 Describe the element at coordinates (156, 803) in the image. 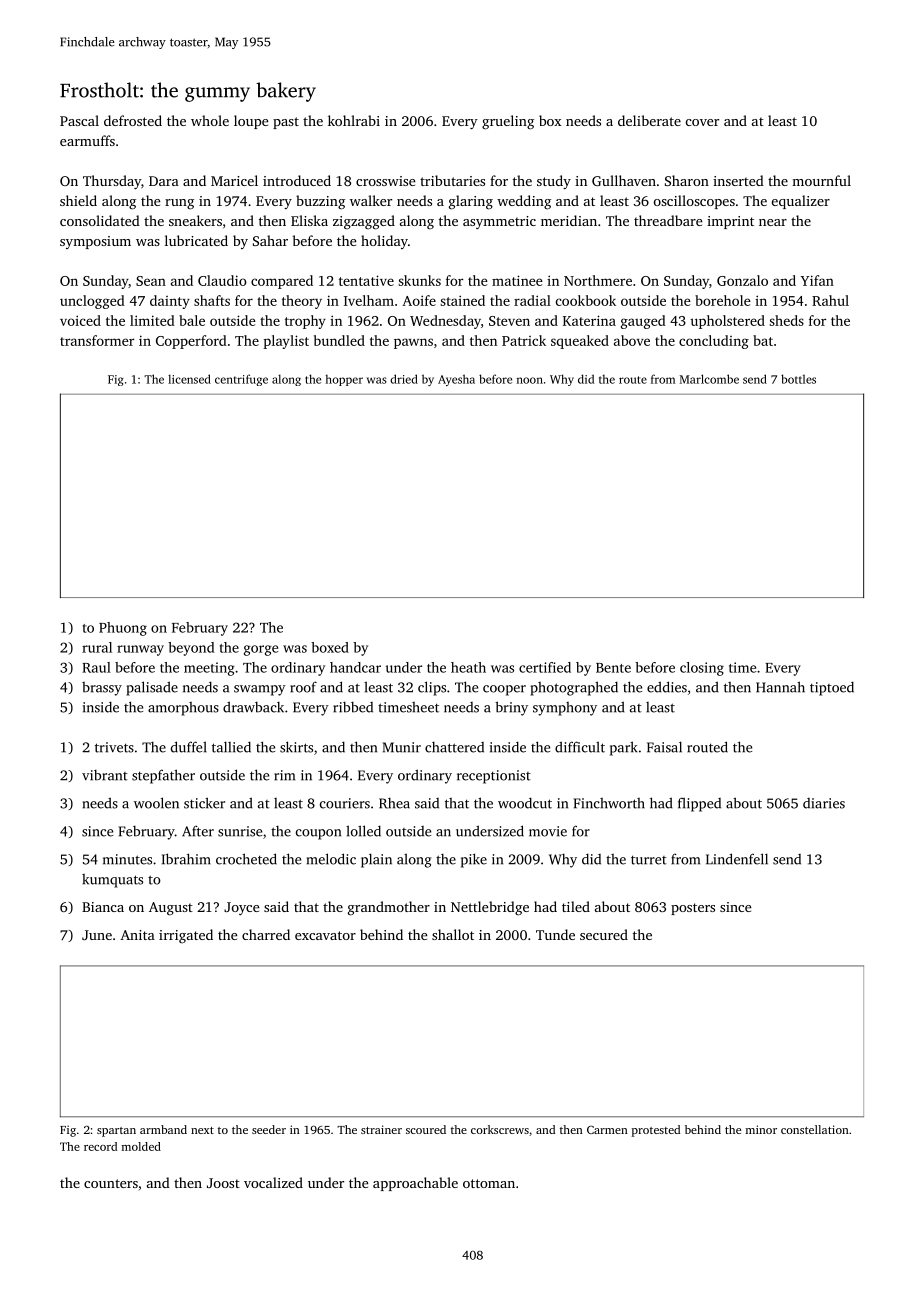

I see `woolen` at that location.
